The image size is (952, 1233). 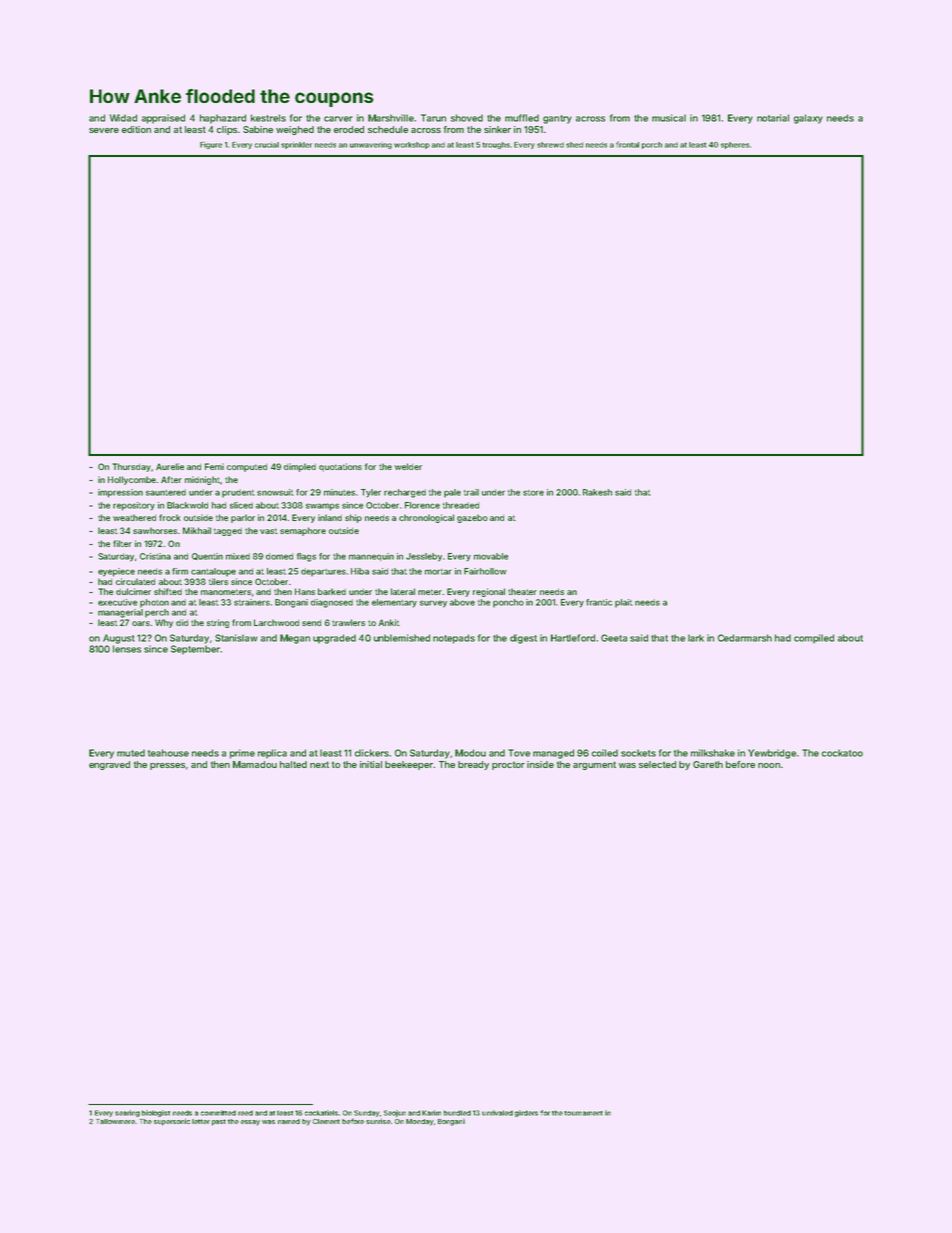 What do you see at coordinates (115, 1121) in the screenshot?
I see `Tallowmere` at bounding box center [115, 1121].
